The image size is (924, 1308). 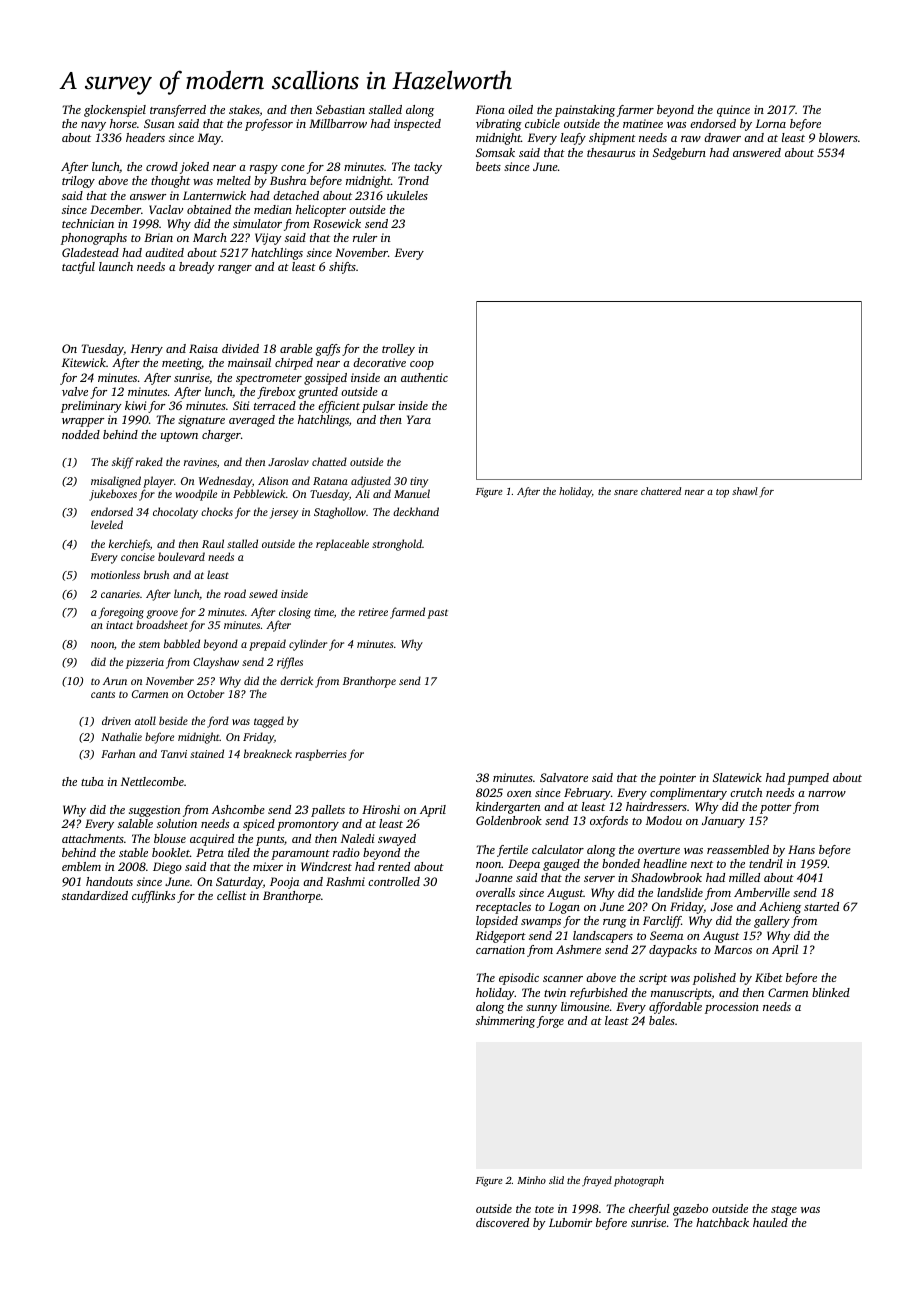 What do you see at coordinates (775, 809) in the image?
I see `potter` at bounding box center [775, 809].
